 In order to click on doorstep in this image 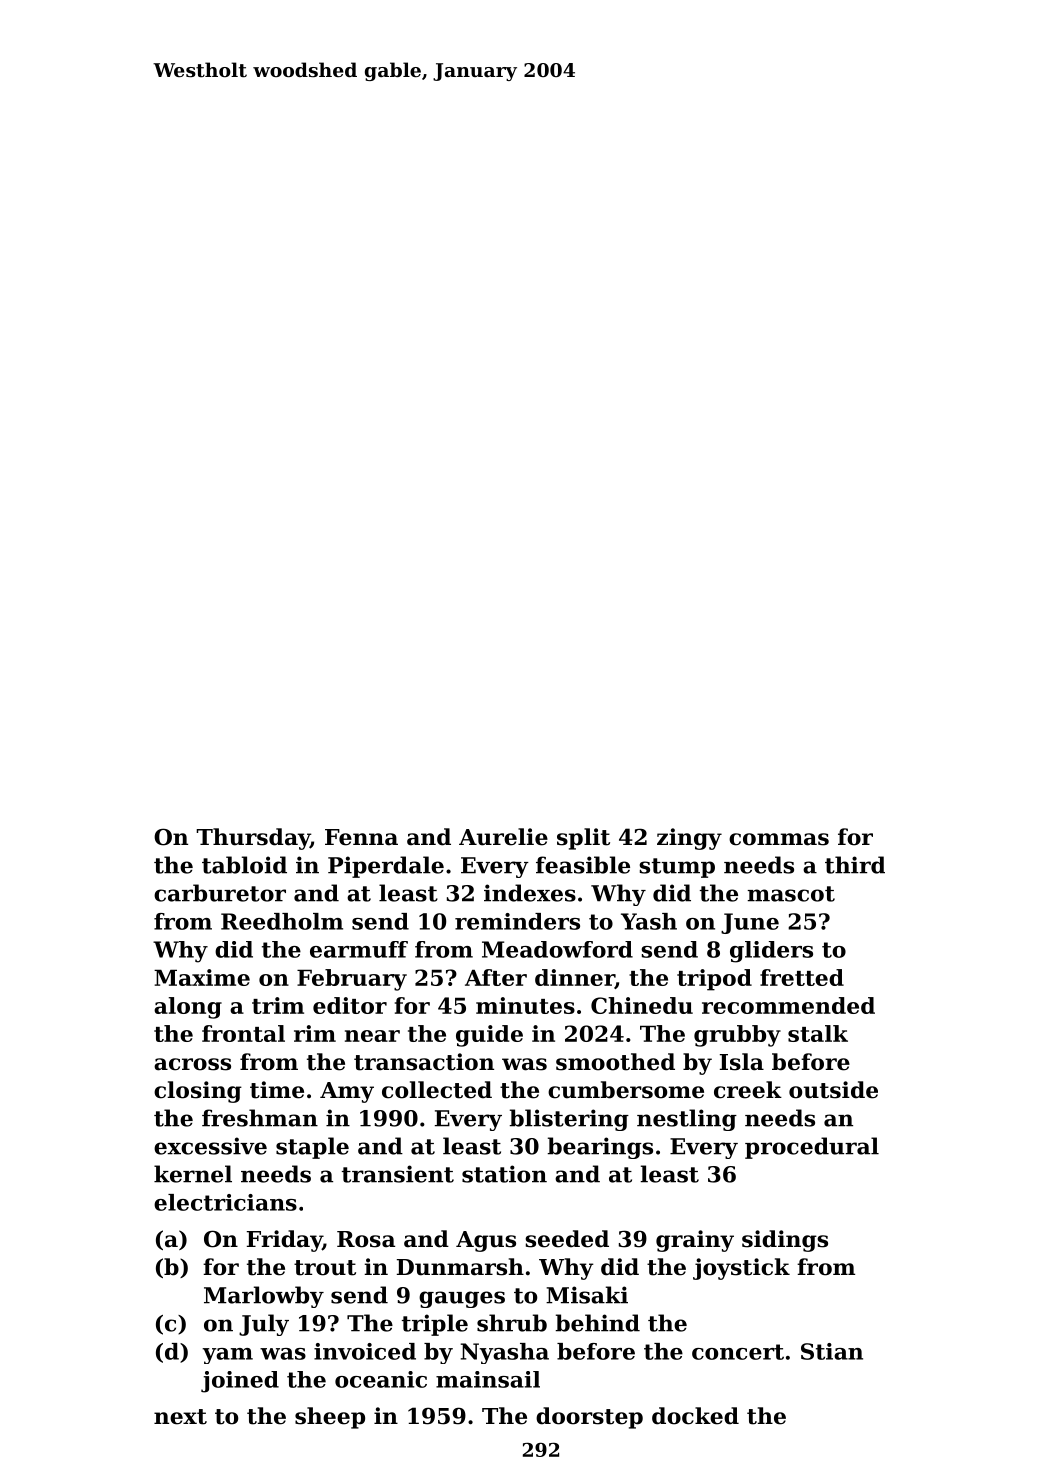, I will do `click(589, 1418)`.
